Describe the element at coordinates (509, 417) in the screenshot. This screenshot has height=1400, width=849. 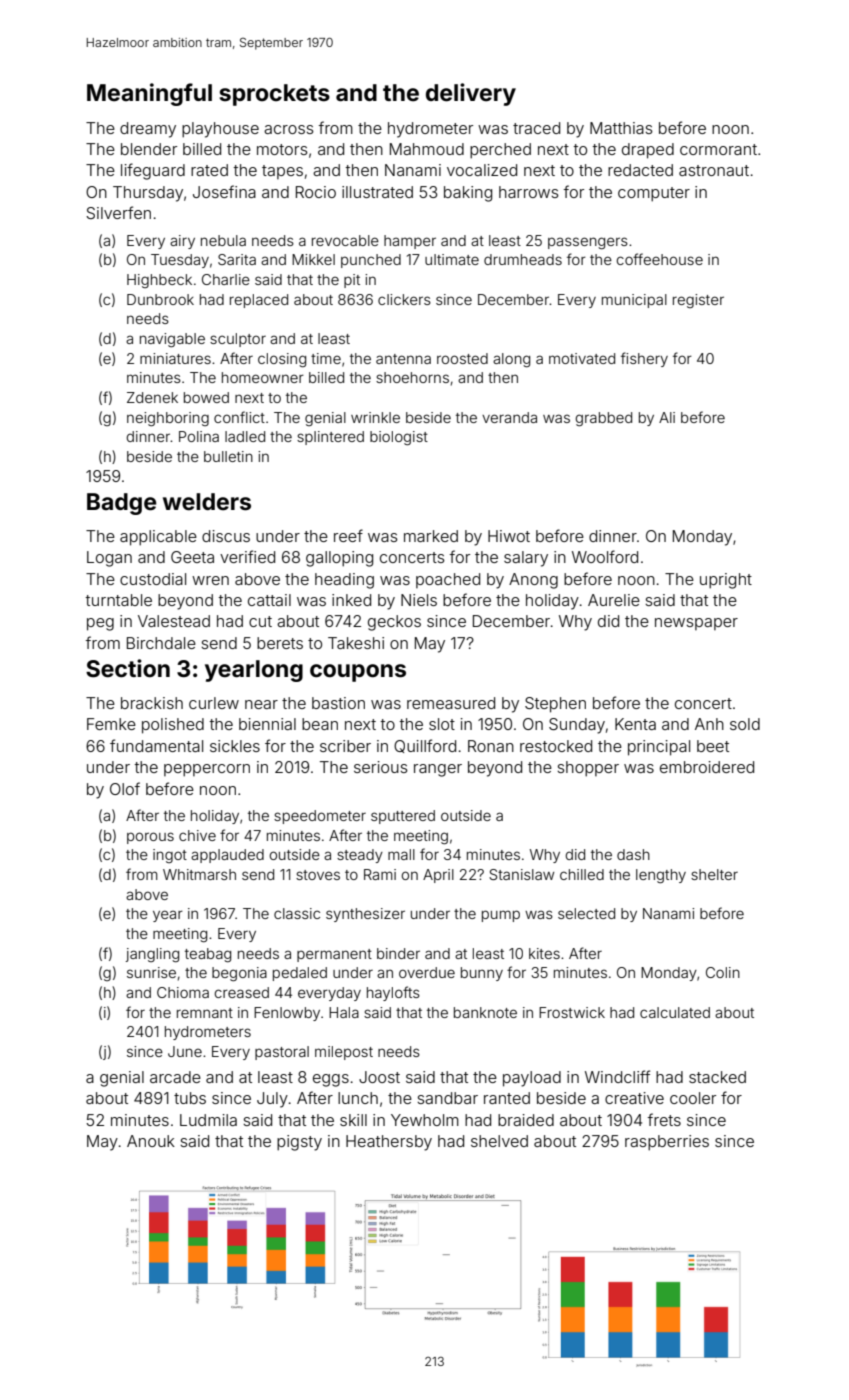
I see `veranda` at that location.
